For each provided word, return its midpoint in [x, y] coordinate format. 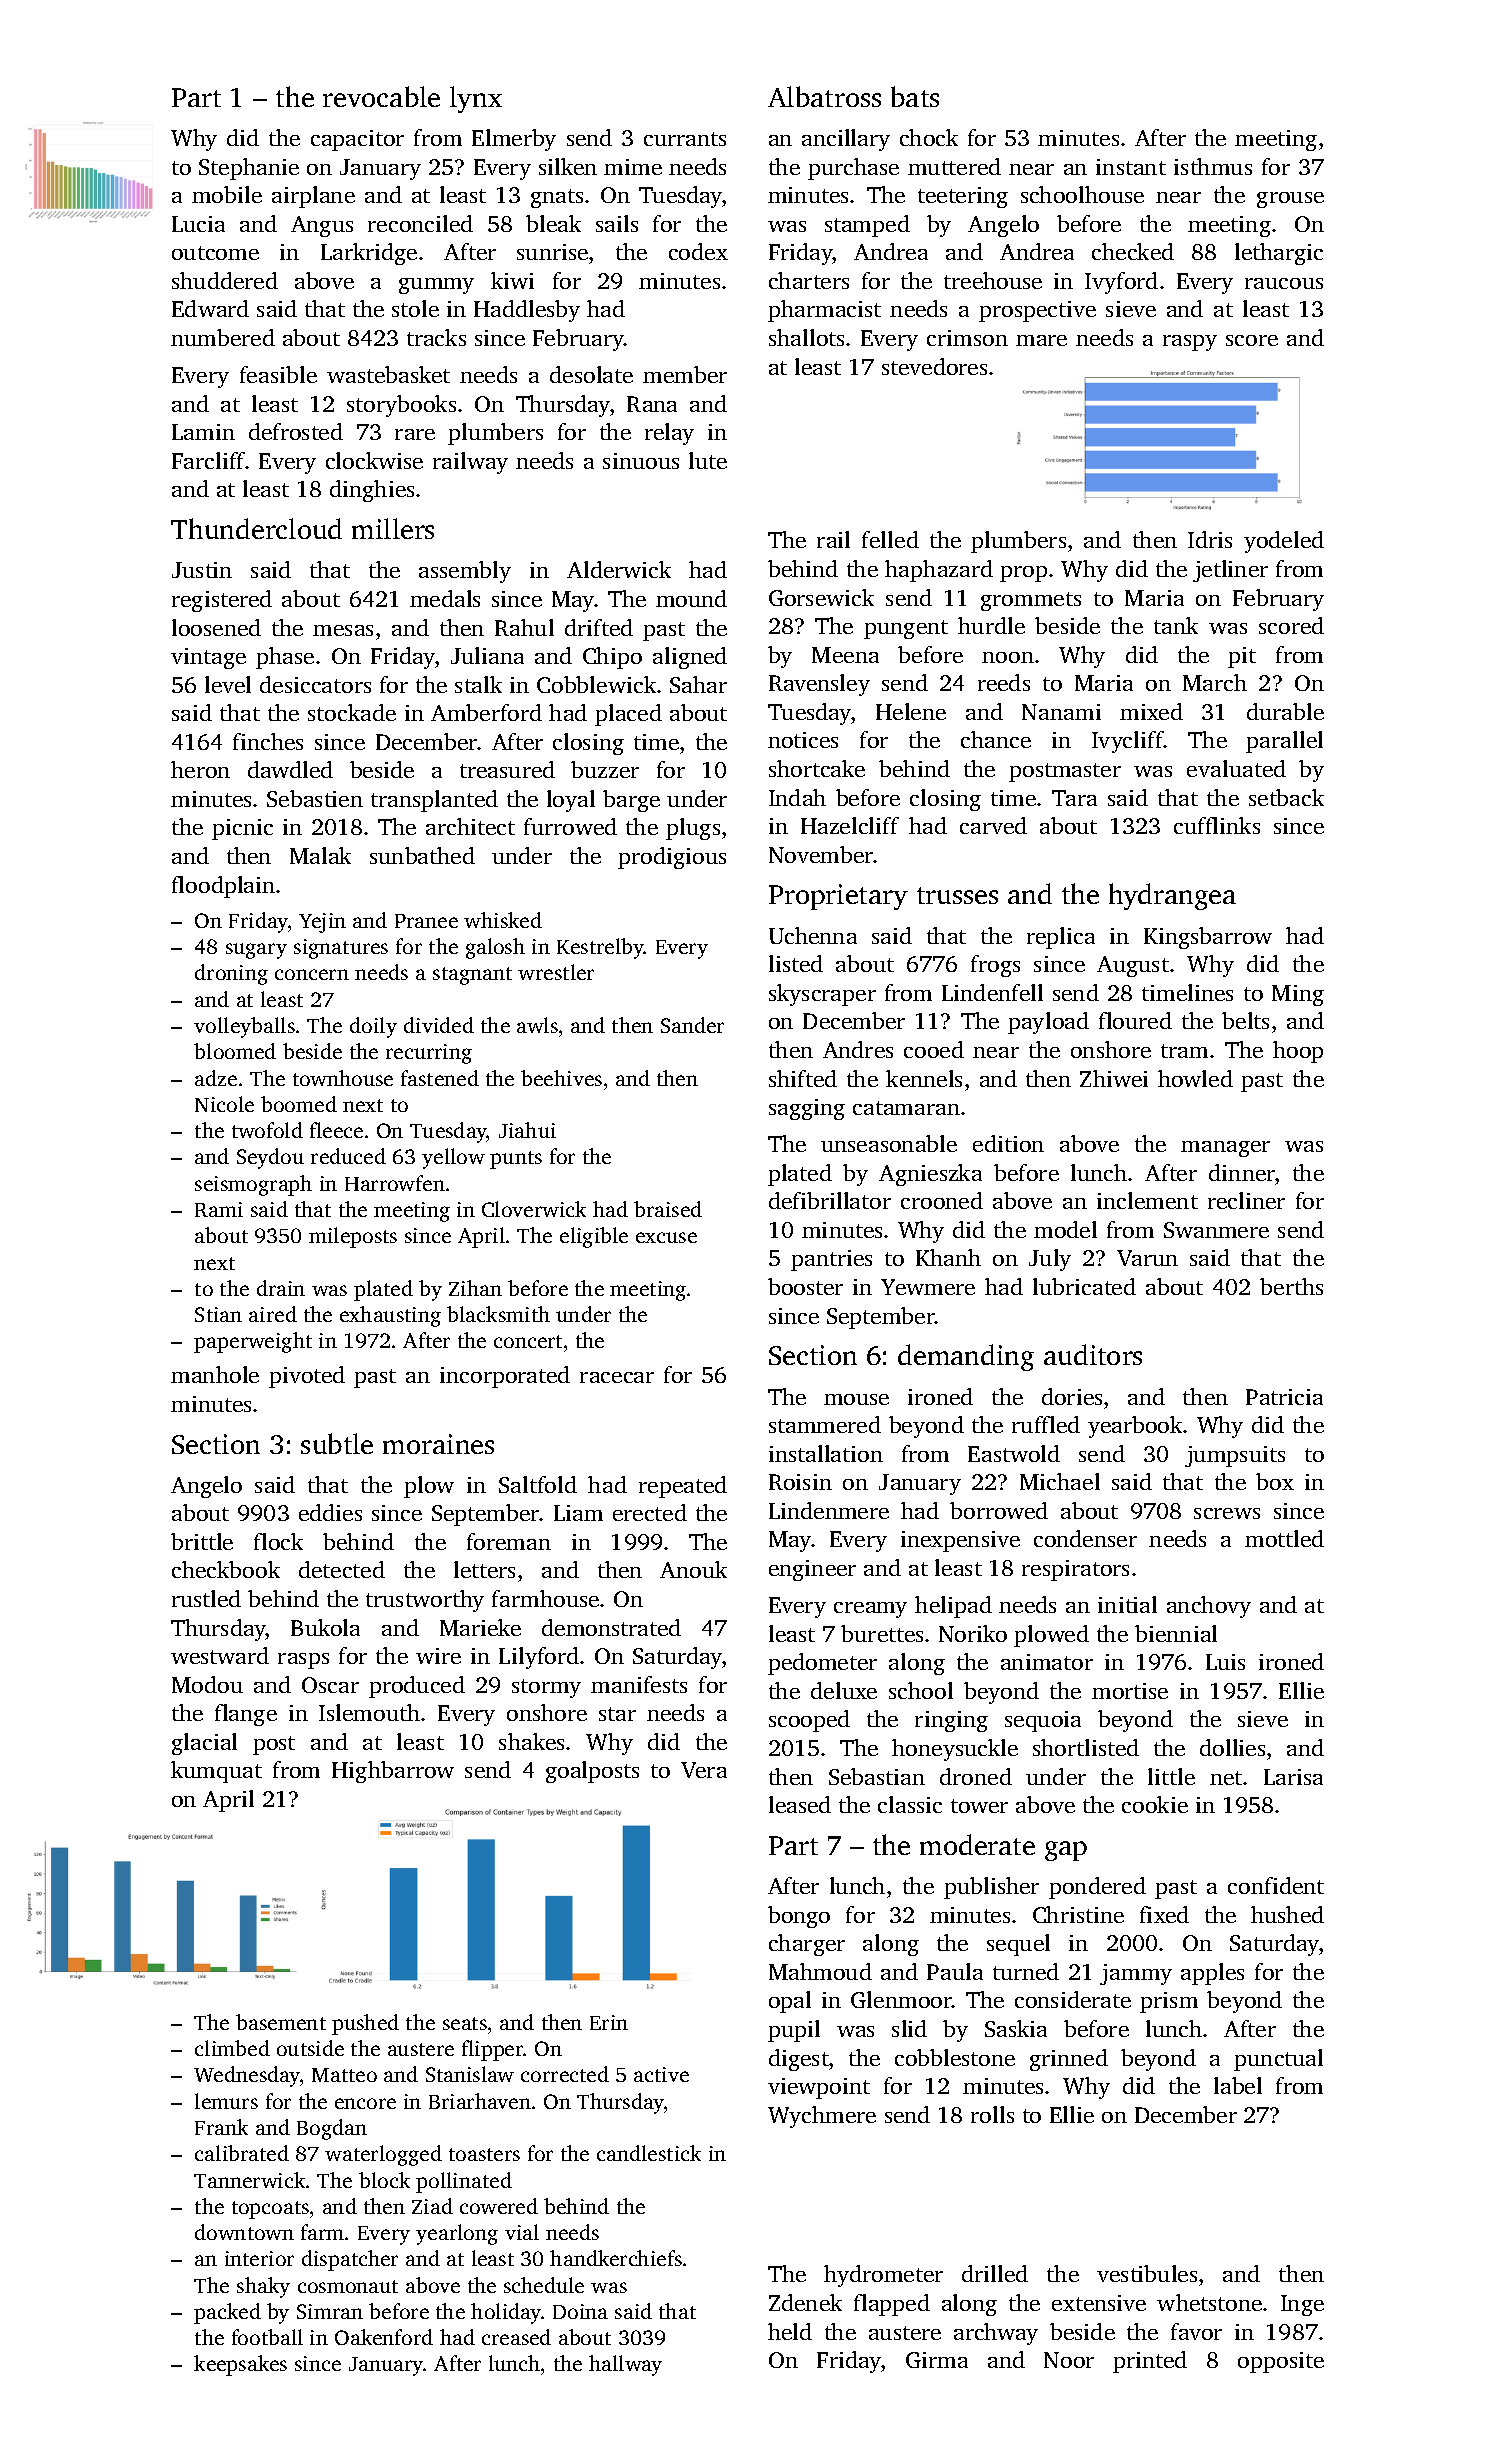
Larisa [1293, 1777]
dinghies [372, 491]
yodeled [1284, 542]
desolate [591, 374]
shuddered [225, 280]
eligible [594, 1237]
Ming [1298, 995]
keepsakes [240, 2365]
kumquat [216, 1772]
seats [465, 2023]
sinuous [641, 461]
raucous [1284, 283]
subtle [337, 1443]
